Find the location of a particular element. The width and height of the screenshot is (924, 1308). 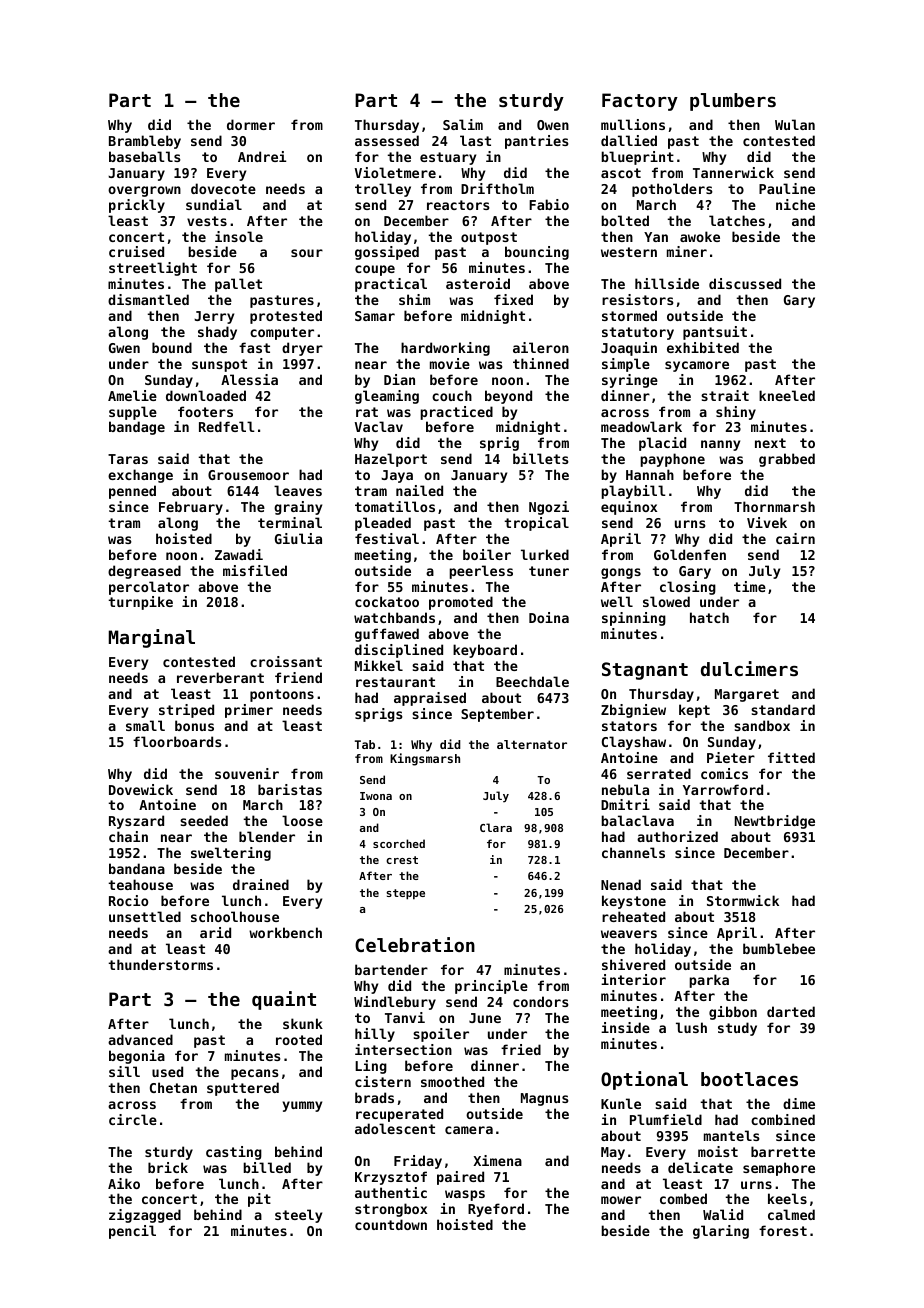

steppe is located at coordinates (405, 894).
